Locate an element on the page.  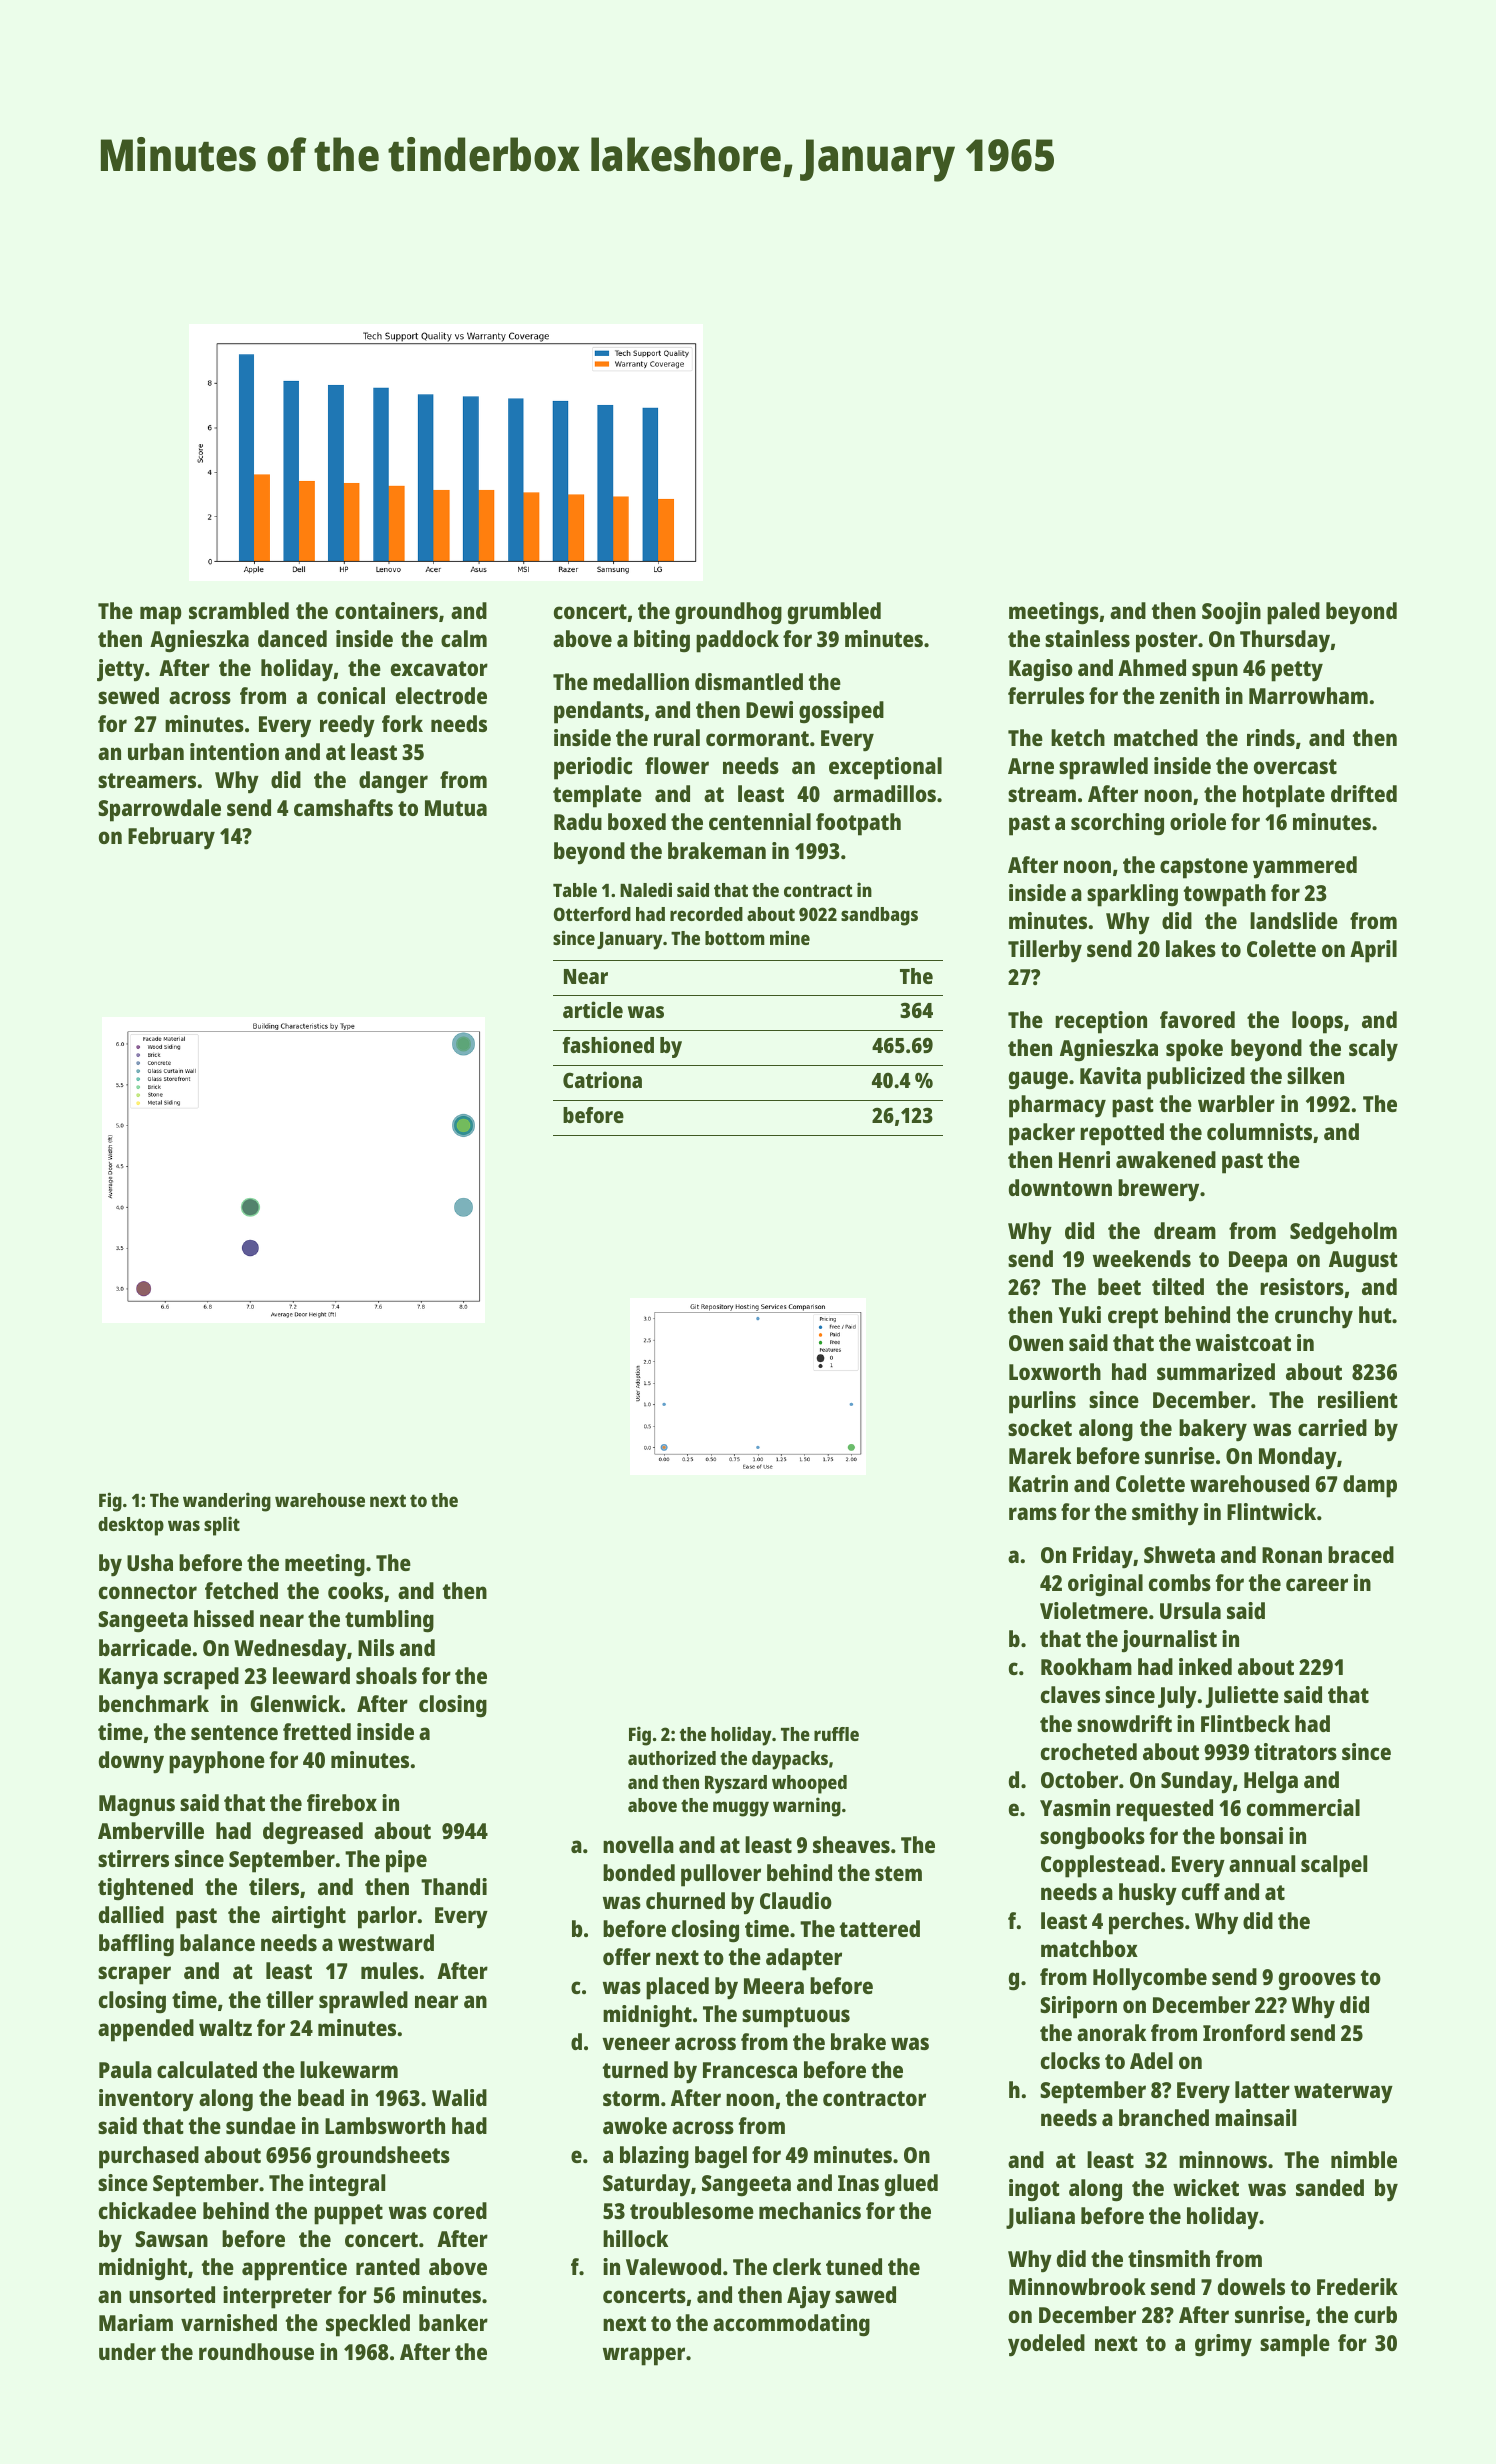
Nils is located at coordinates (376, 1647).
